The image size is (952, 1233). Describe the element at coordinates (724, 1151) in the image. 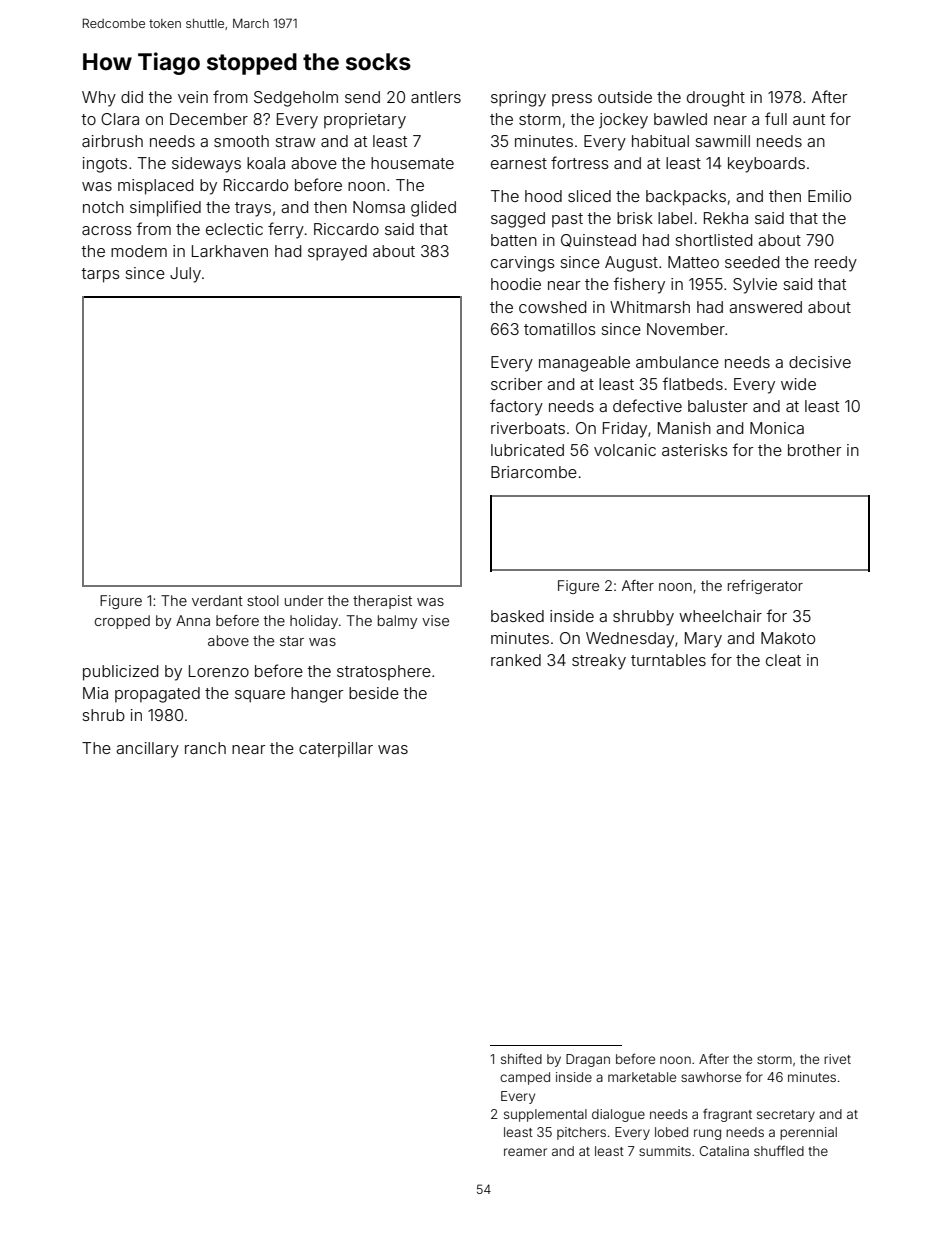

I see `Catalina` at that location.
